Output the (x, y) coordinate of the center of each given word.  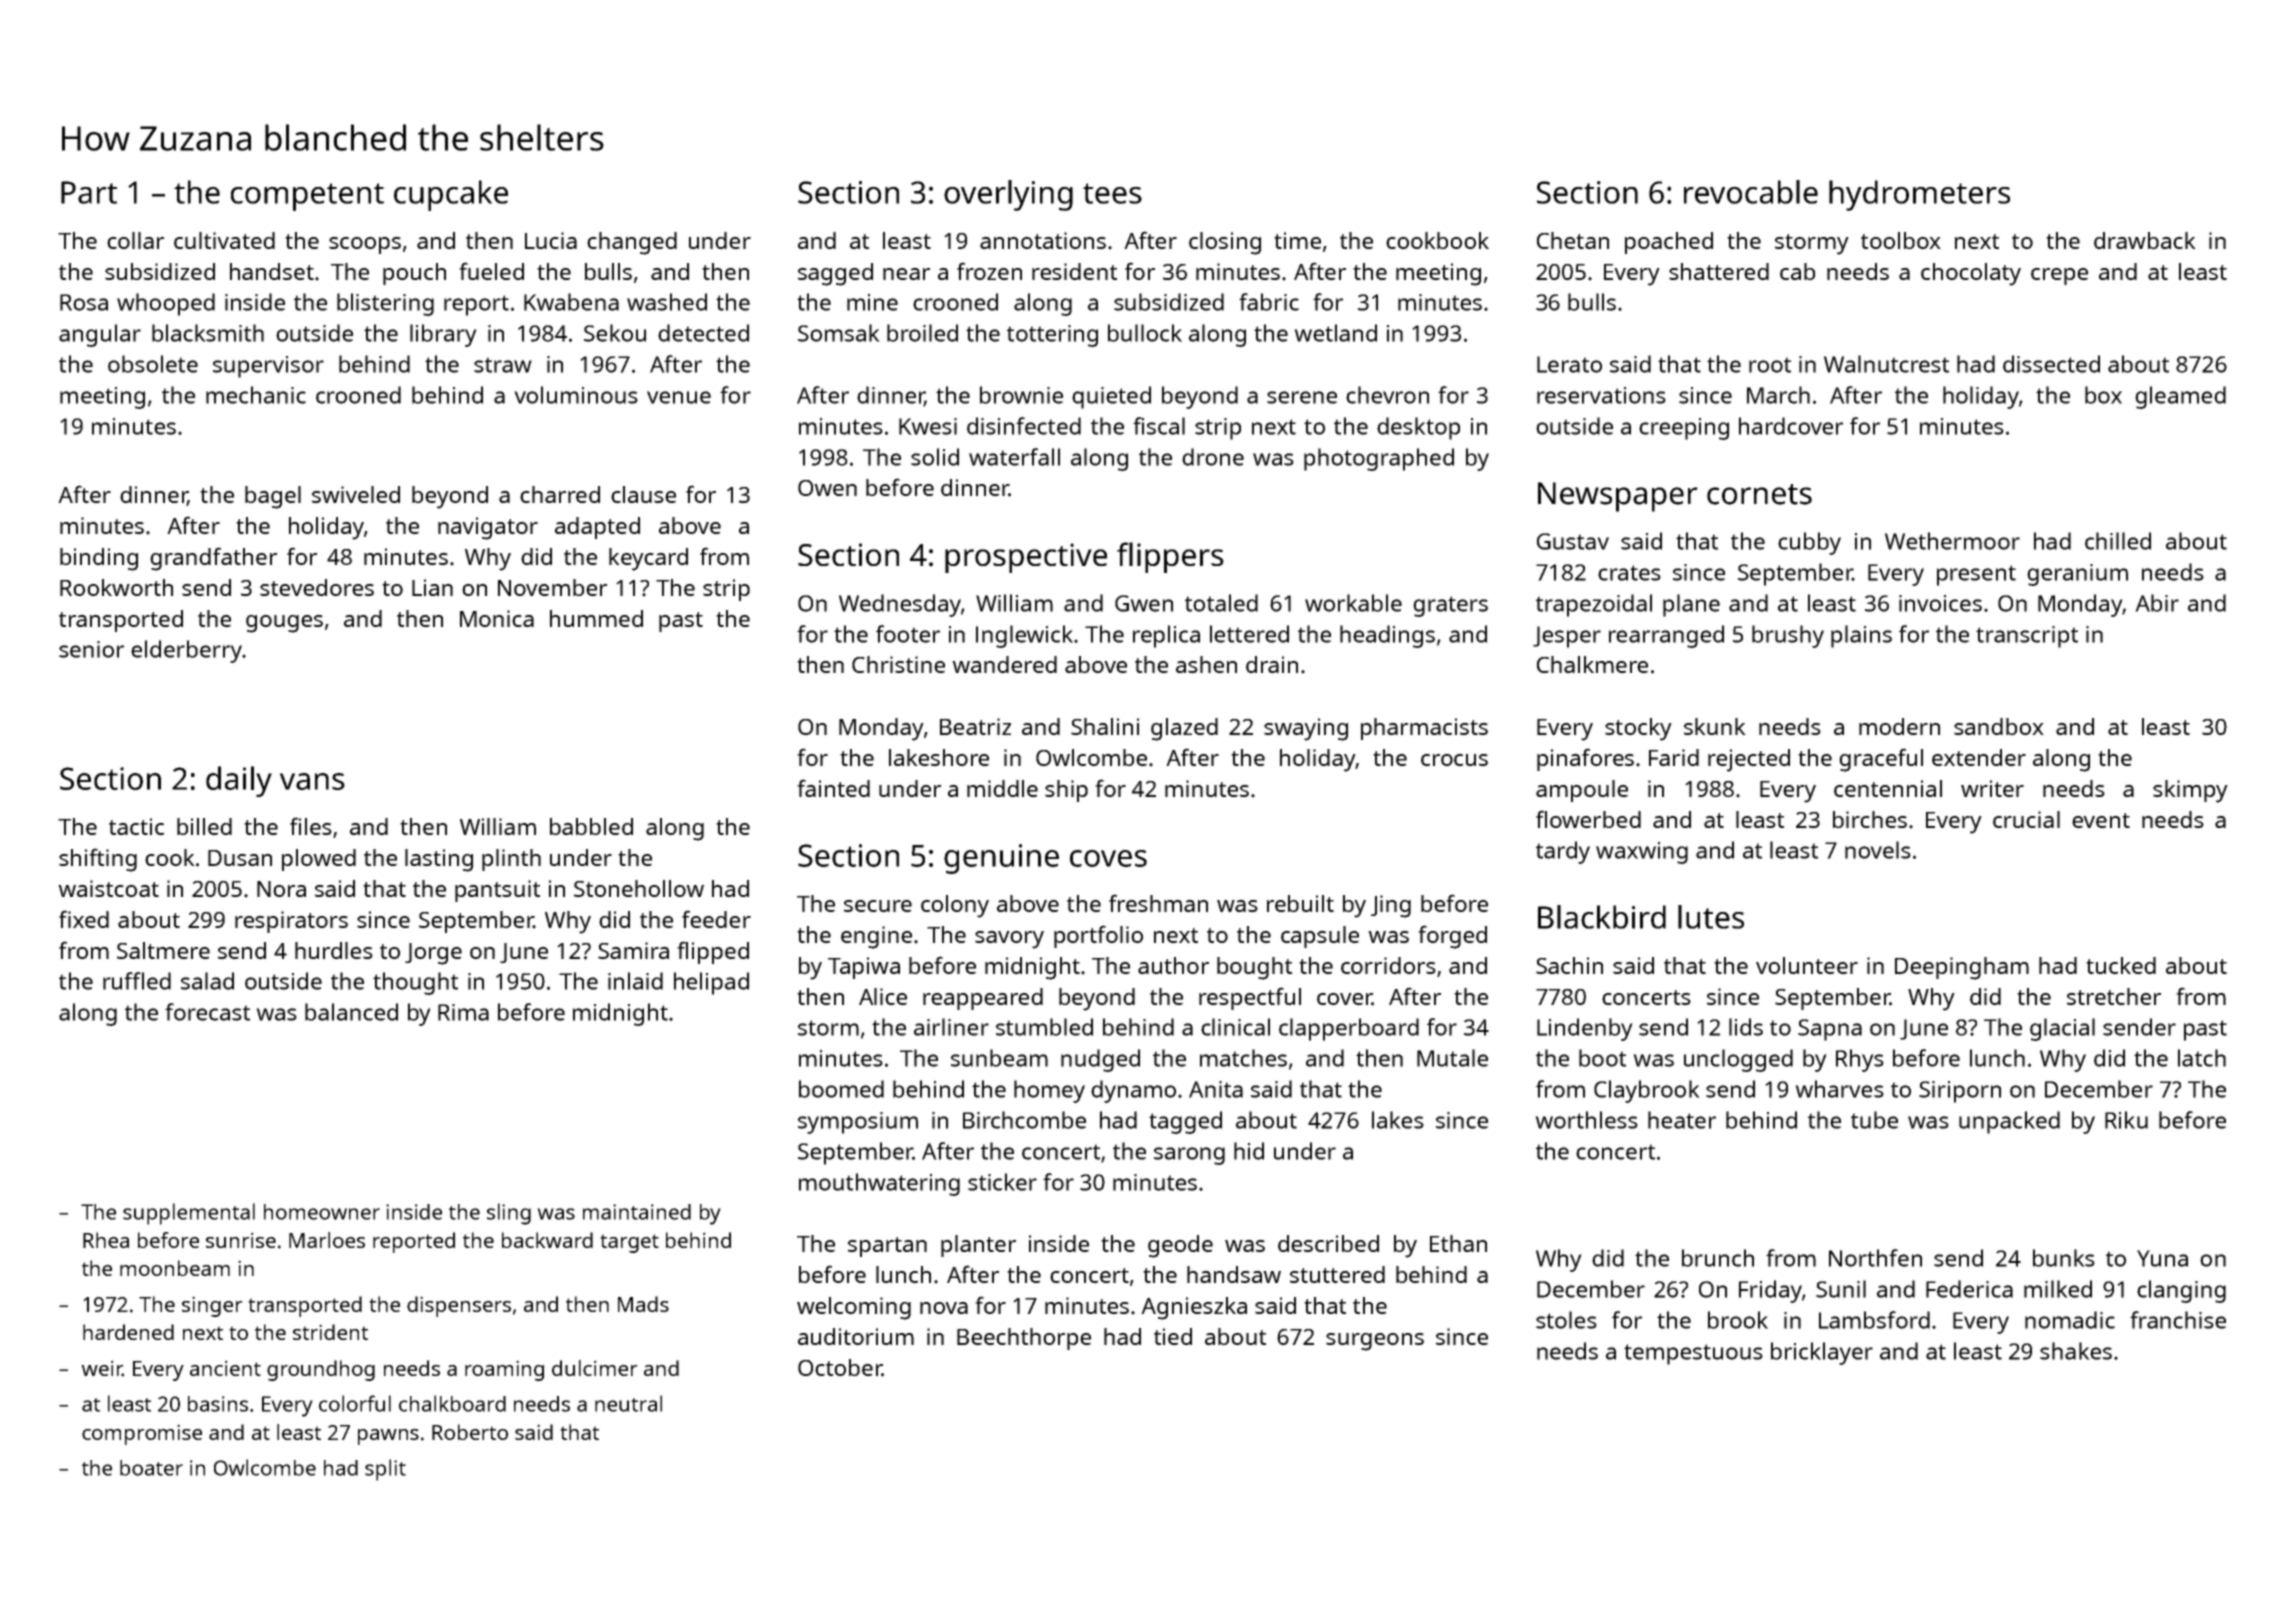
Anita (1216, 1089)
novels (1878, 850)
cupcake (451, 195)
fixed (84, 919)
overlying (1008, 195)
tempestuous (1693, 1354)
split (385, 1470)
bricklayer (1822, 1353)
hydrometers (1919, 195)
